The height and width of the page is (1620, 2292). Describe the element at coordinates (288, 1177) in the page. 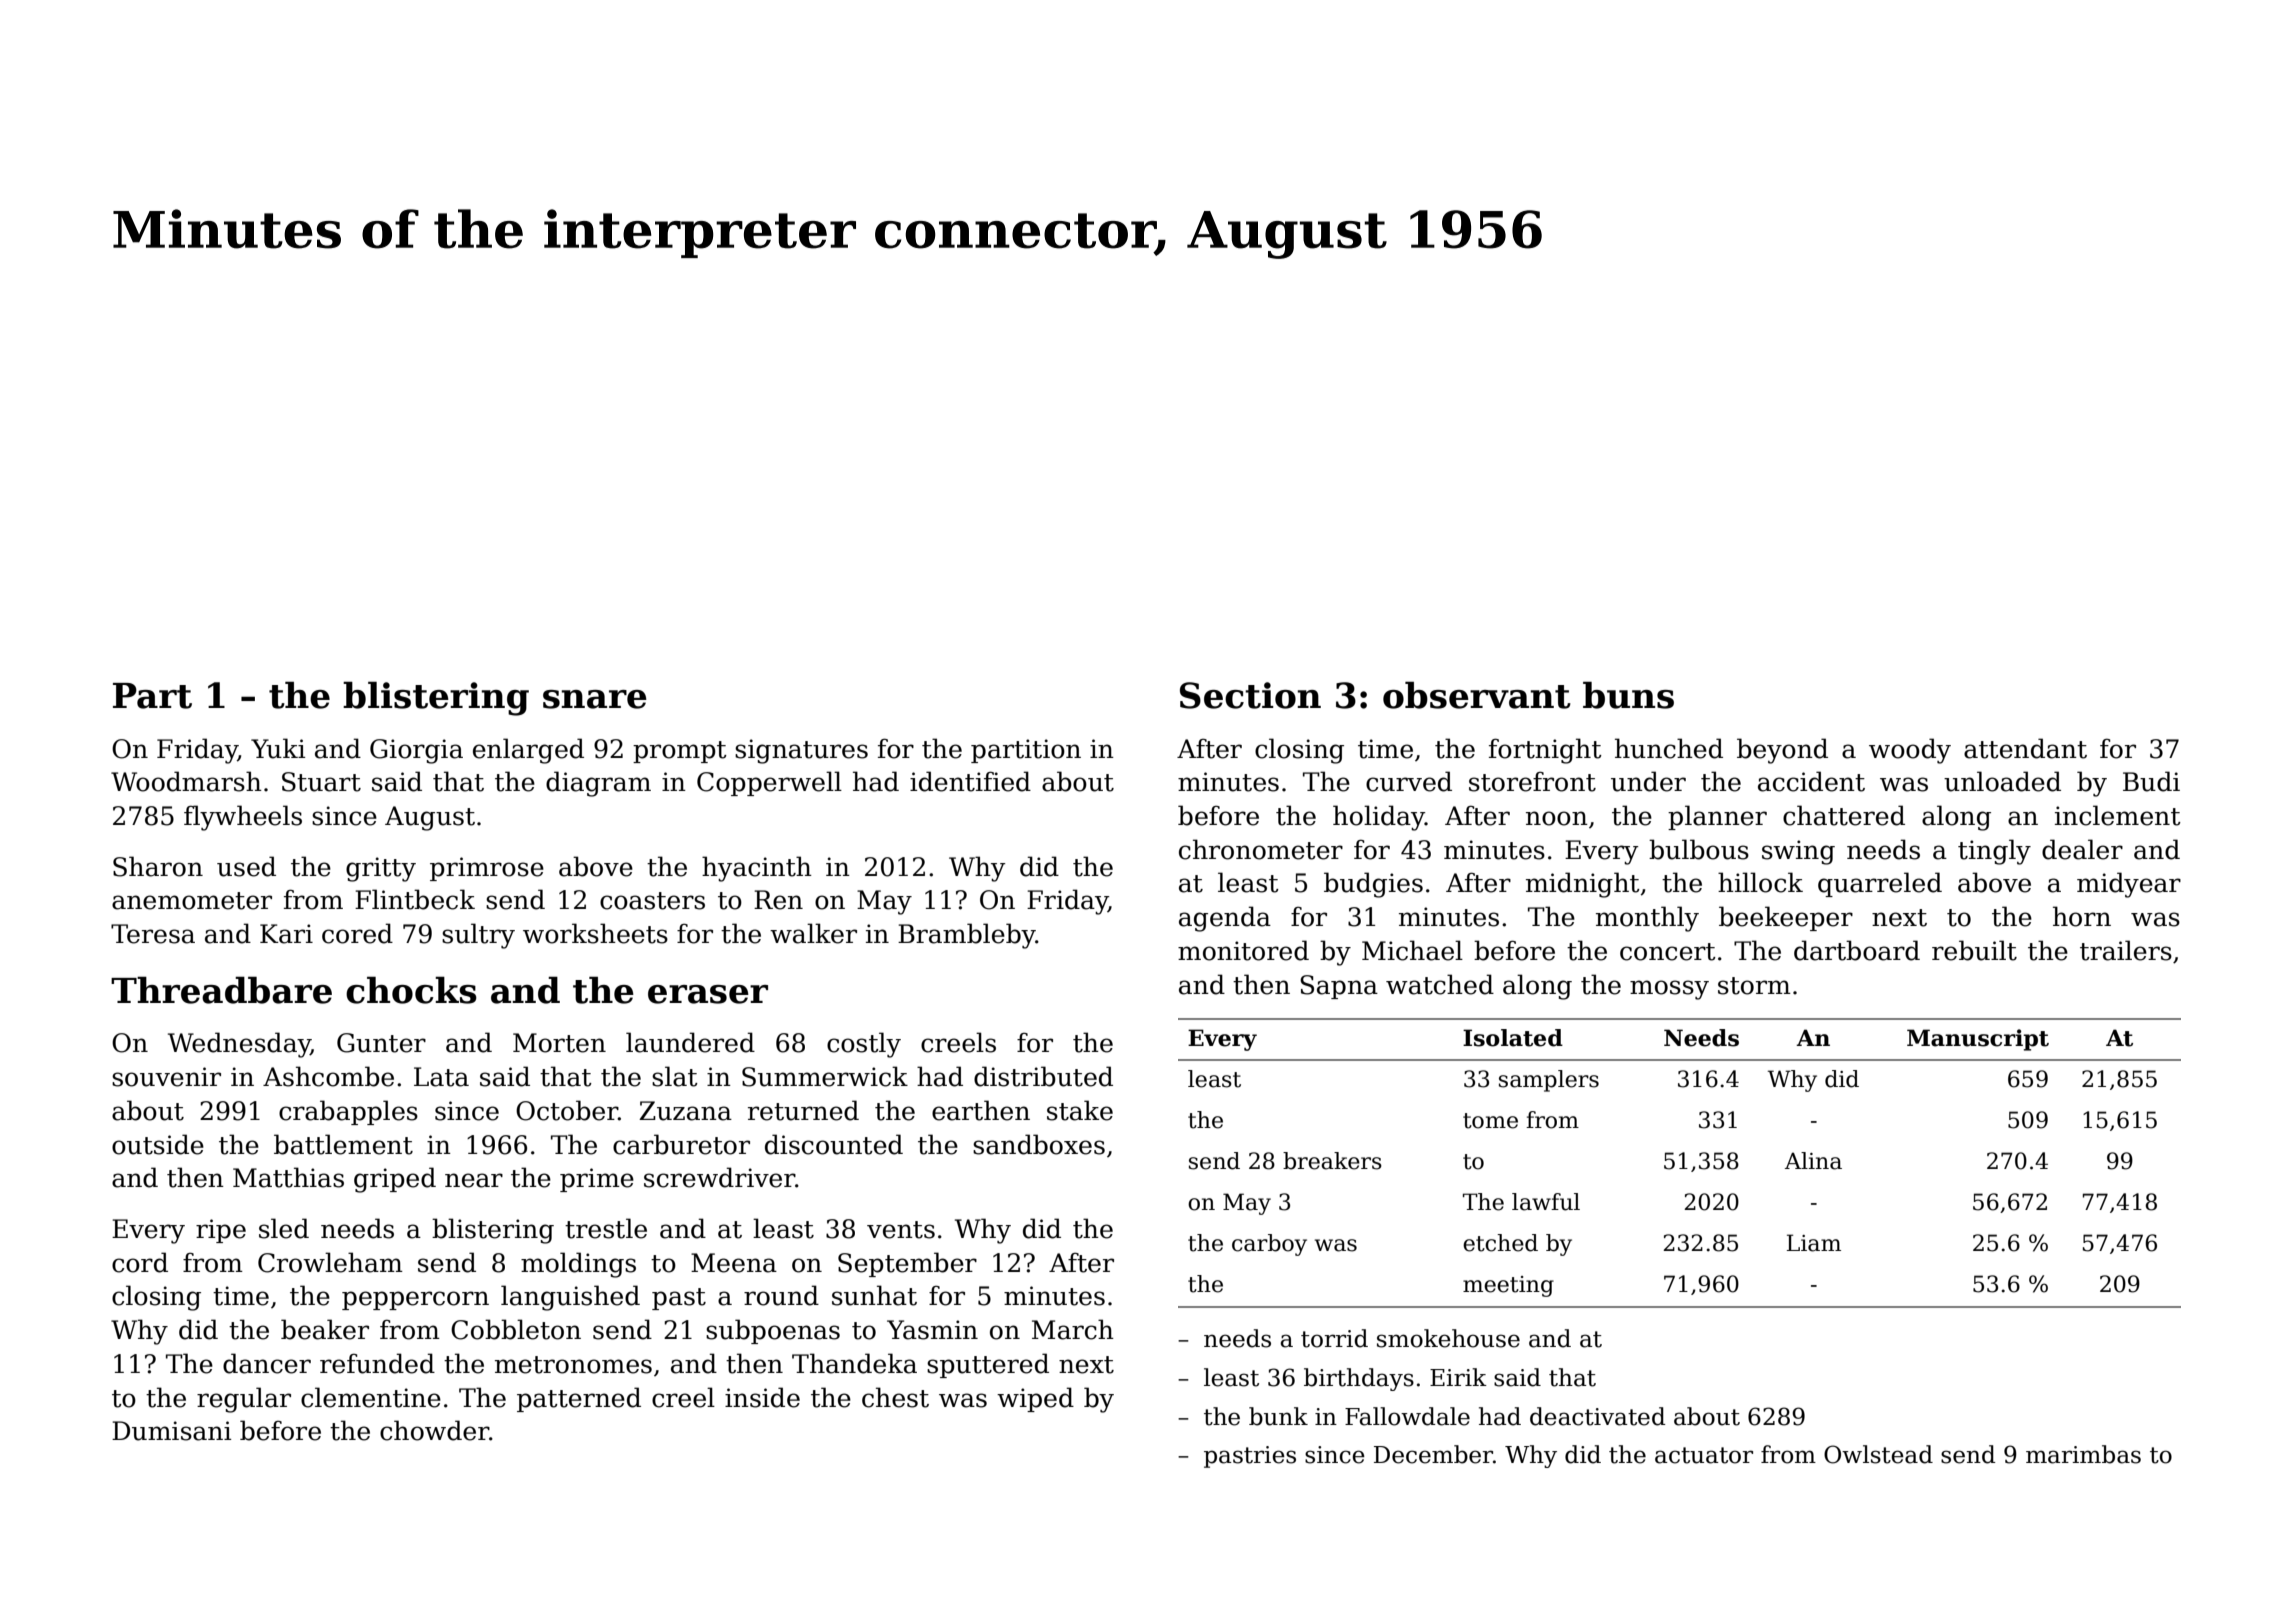

I see `Matthias` at that location.
